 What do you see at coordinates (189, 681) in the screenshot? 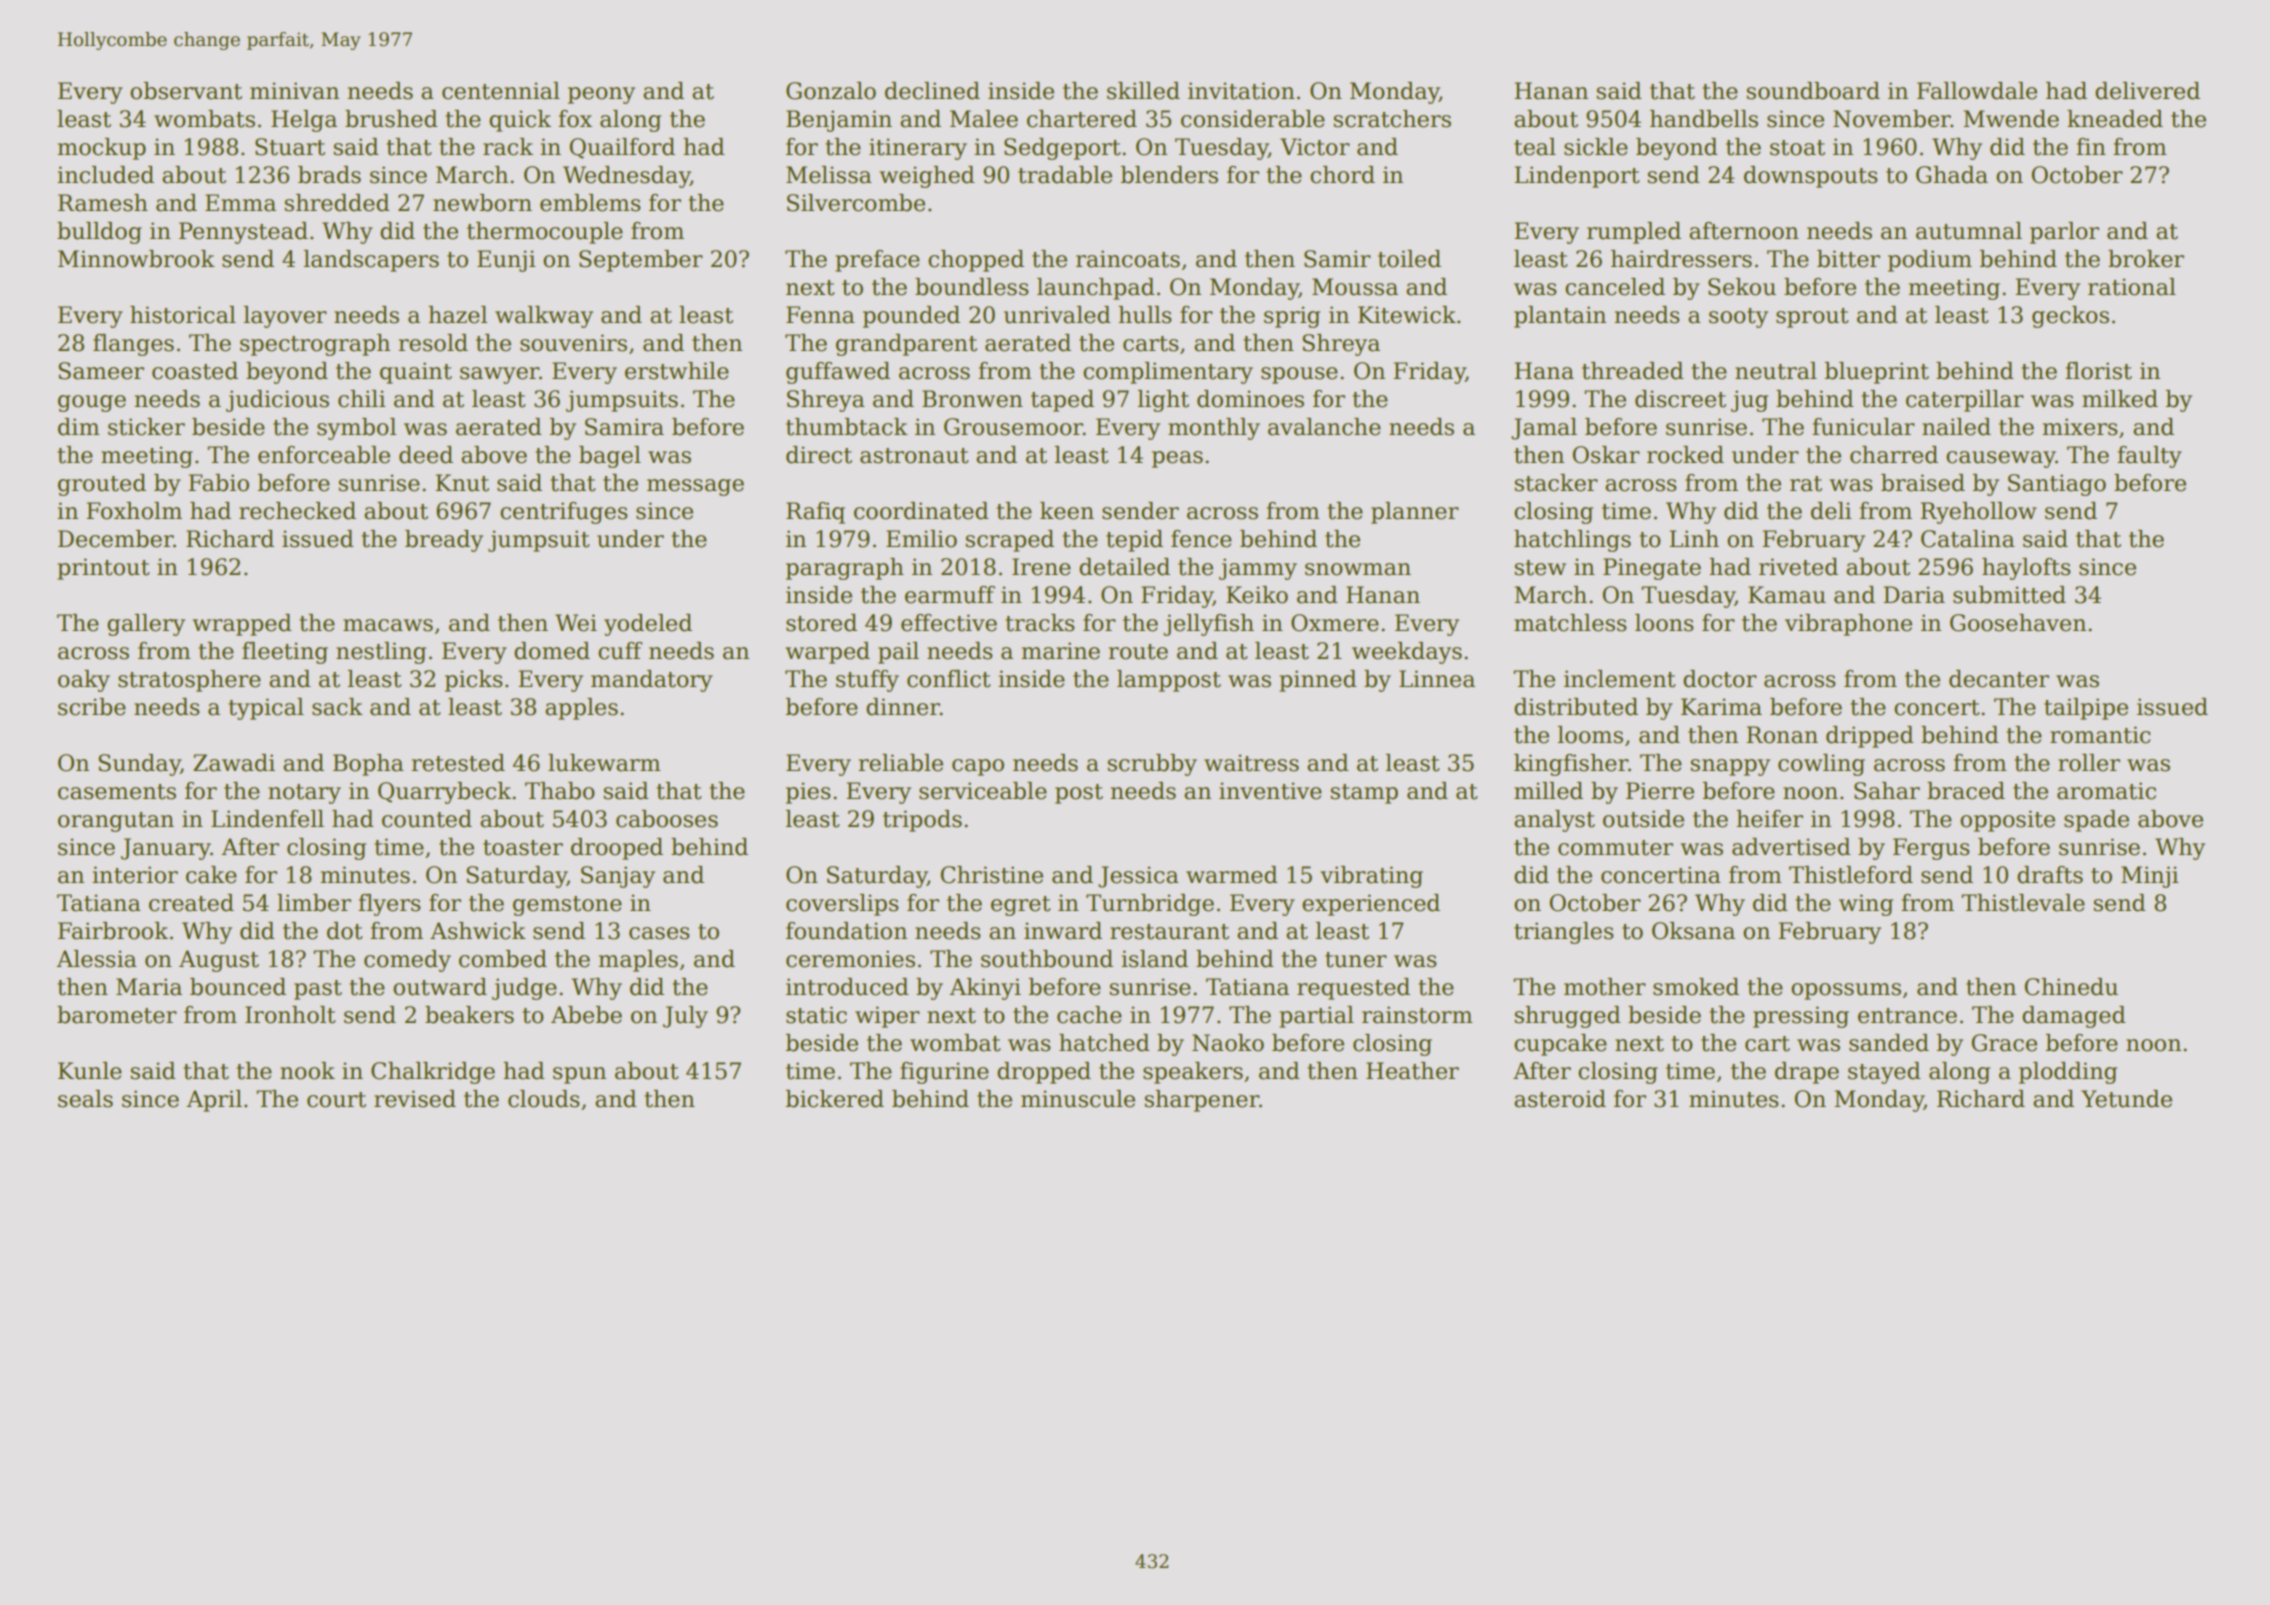
I see `stratosphere` at bounding box center [189, 681].
